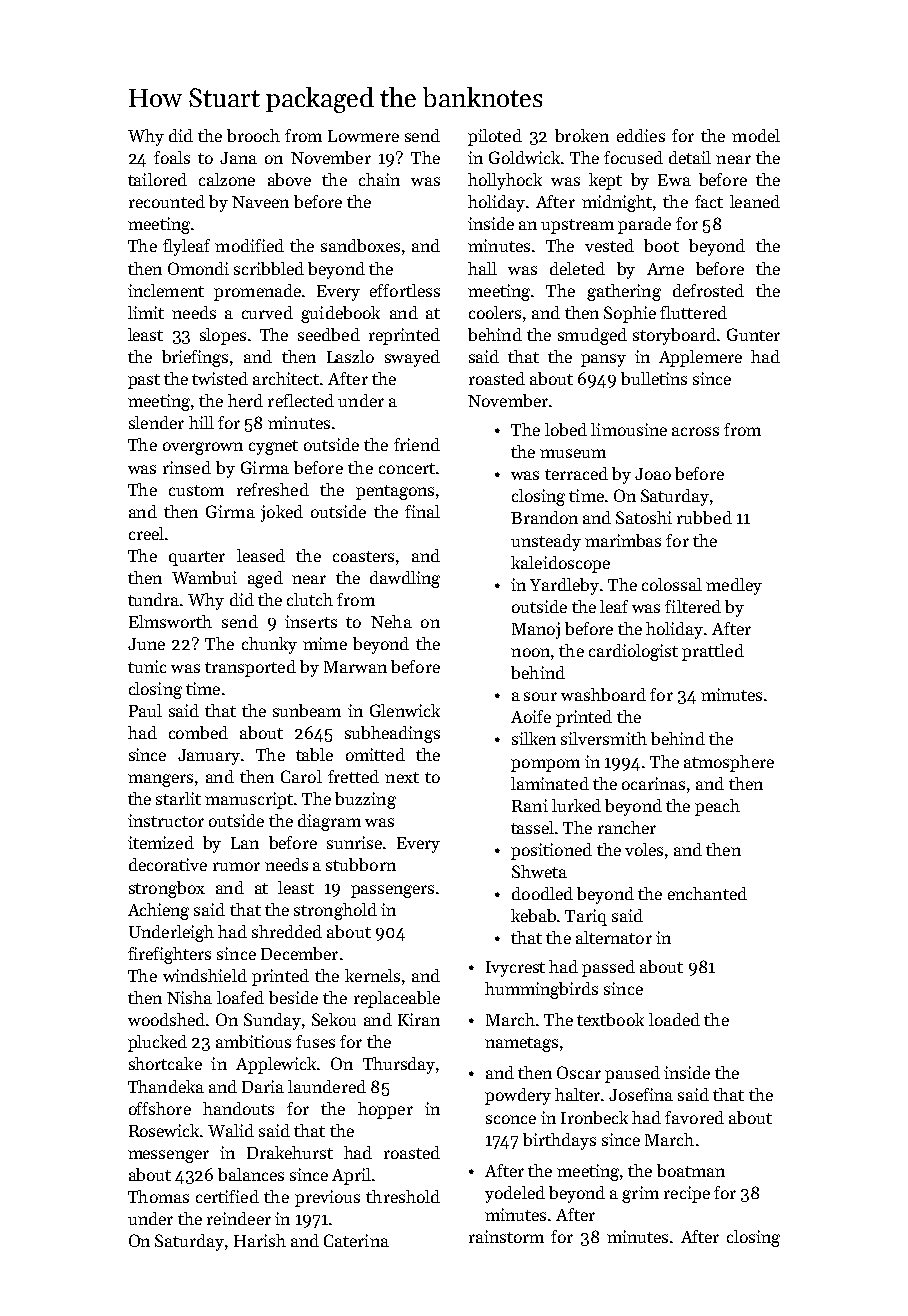  I want to click on eddies, so click(641, 135).
